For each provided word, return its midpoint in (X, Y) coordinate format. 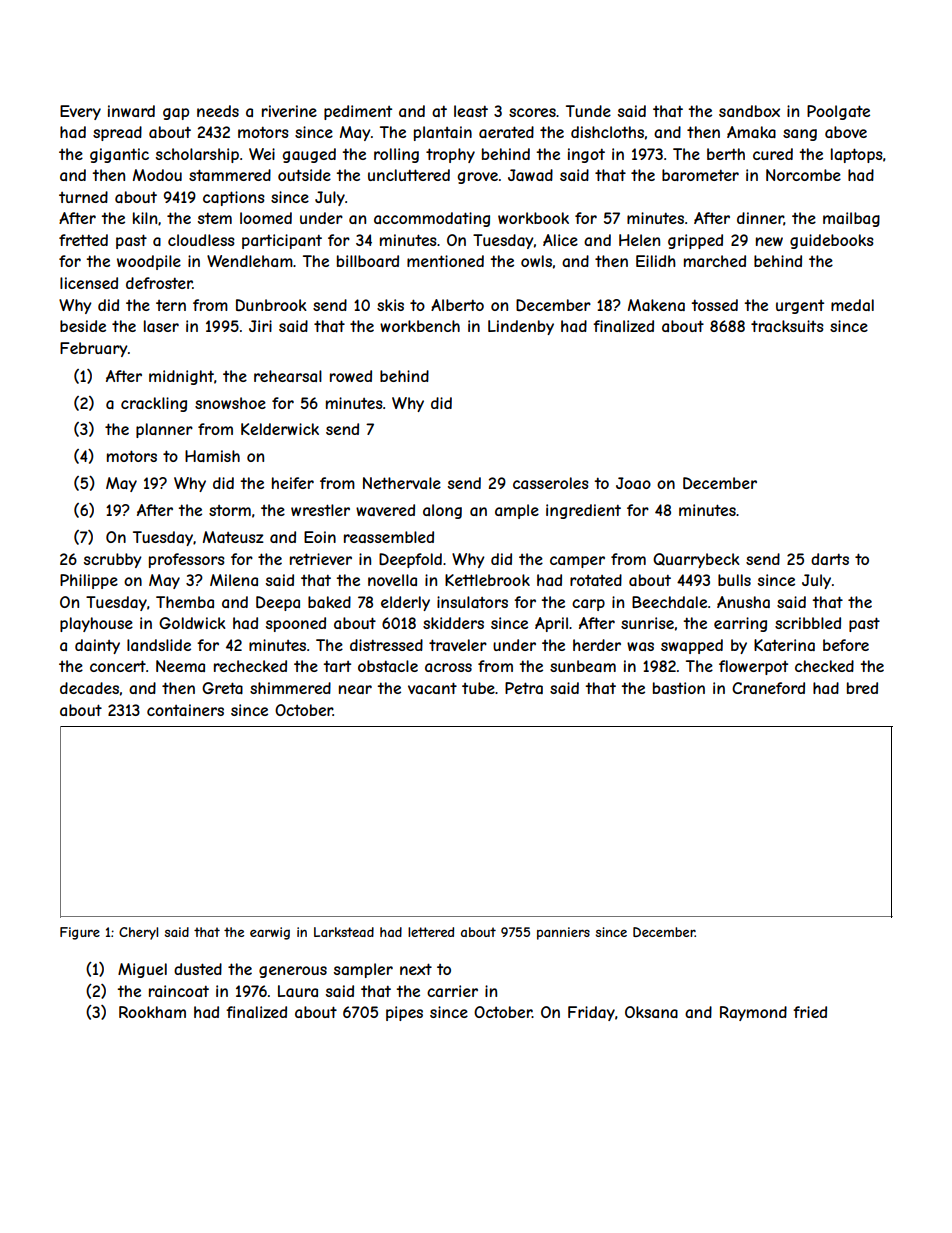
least (471, 111)
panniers (563, 933)
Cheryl (138, 933)
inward (131, 111)
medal (852, 305)
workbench (420, 326)
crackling (154, 404)
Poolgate (838, 112)
